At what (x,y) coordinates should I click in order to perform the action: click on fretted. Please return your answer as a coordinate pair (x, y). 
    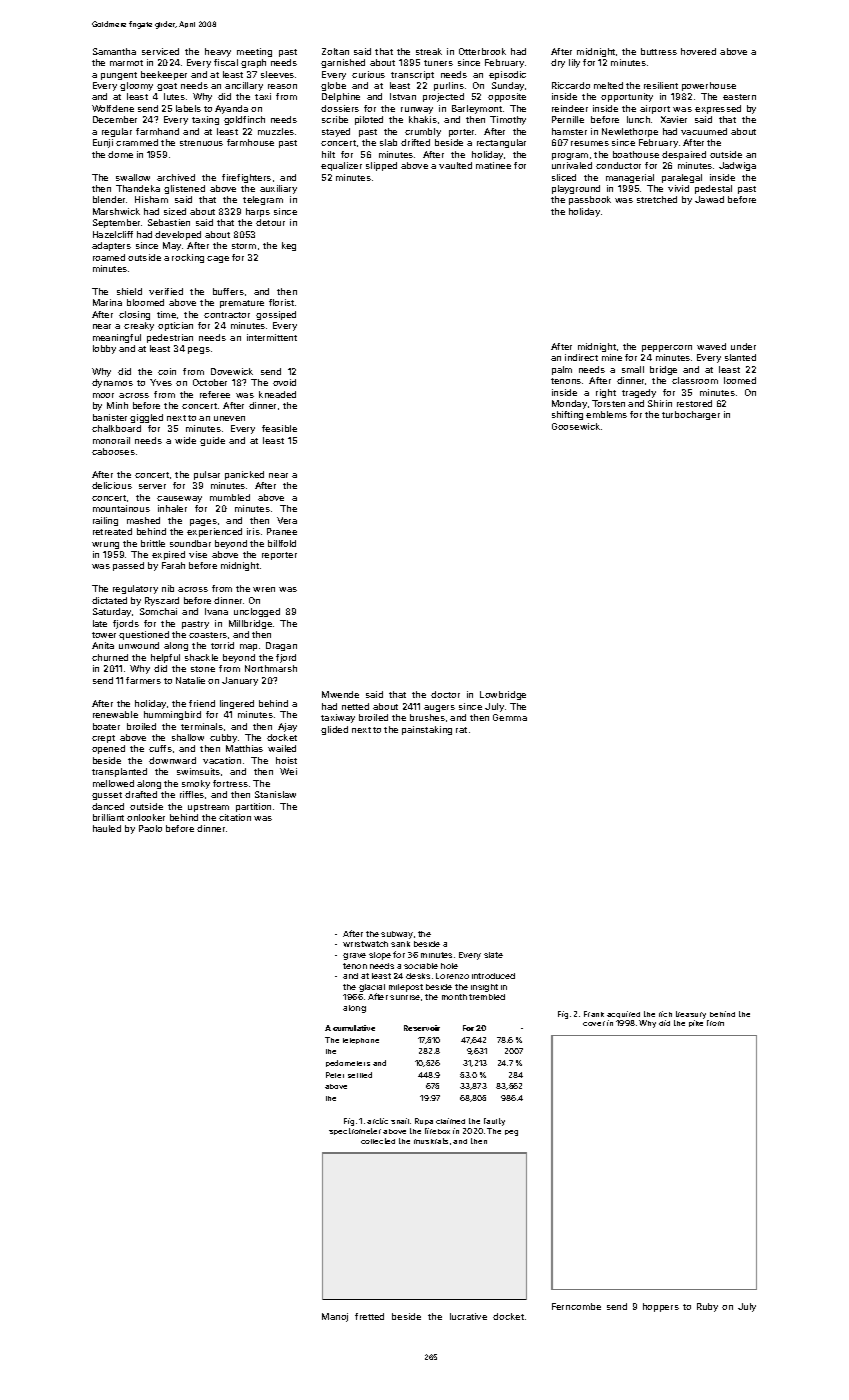
    Looking at the image, I should click on (369, 1316).
